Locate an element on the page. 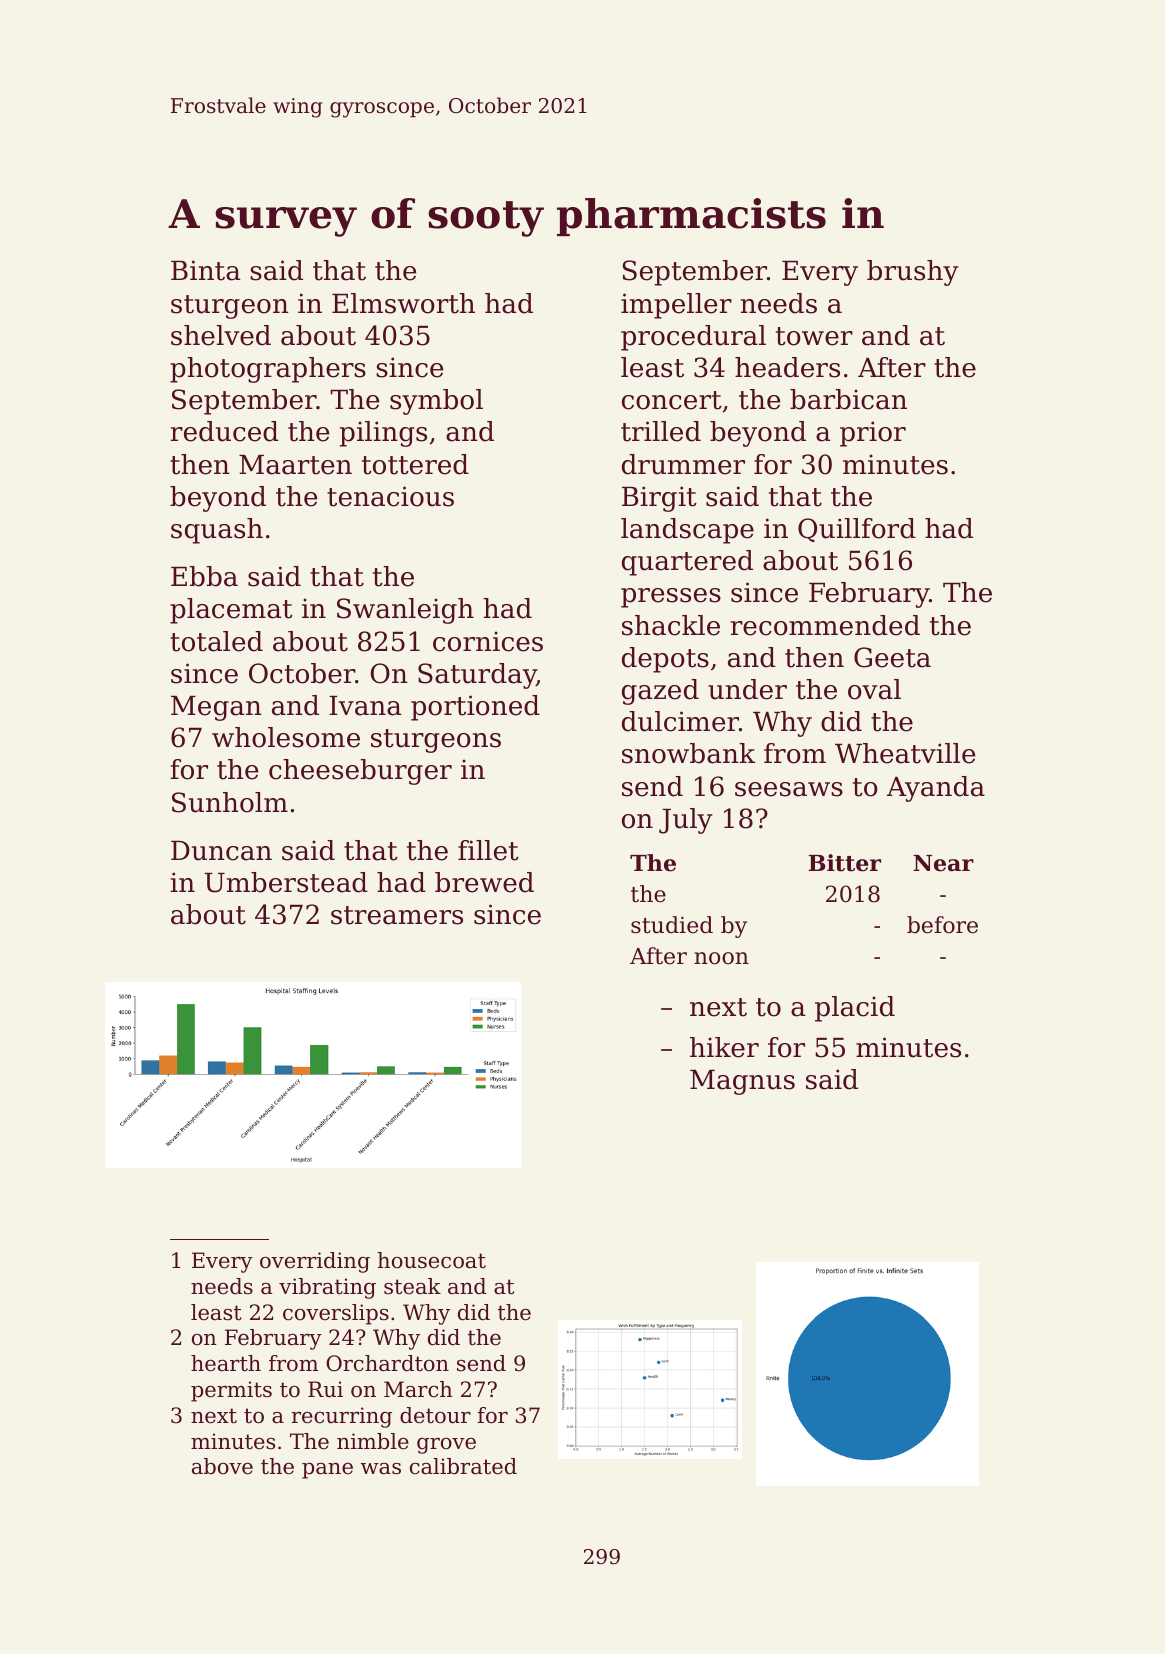 This image has width=1165, height=1654. Swanleigh is located at coordinates (405, 611).
